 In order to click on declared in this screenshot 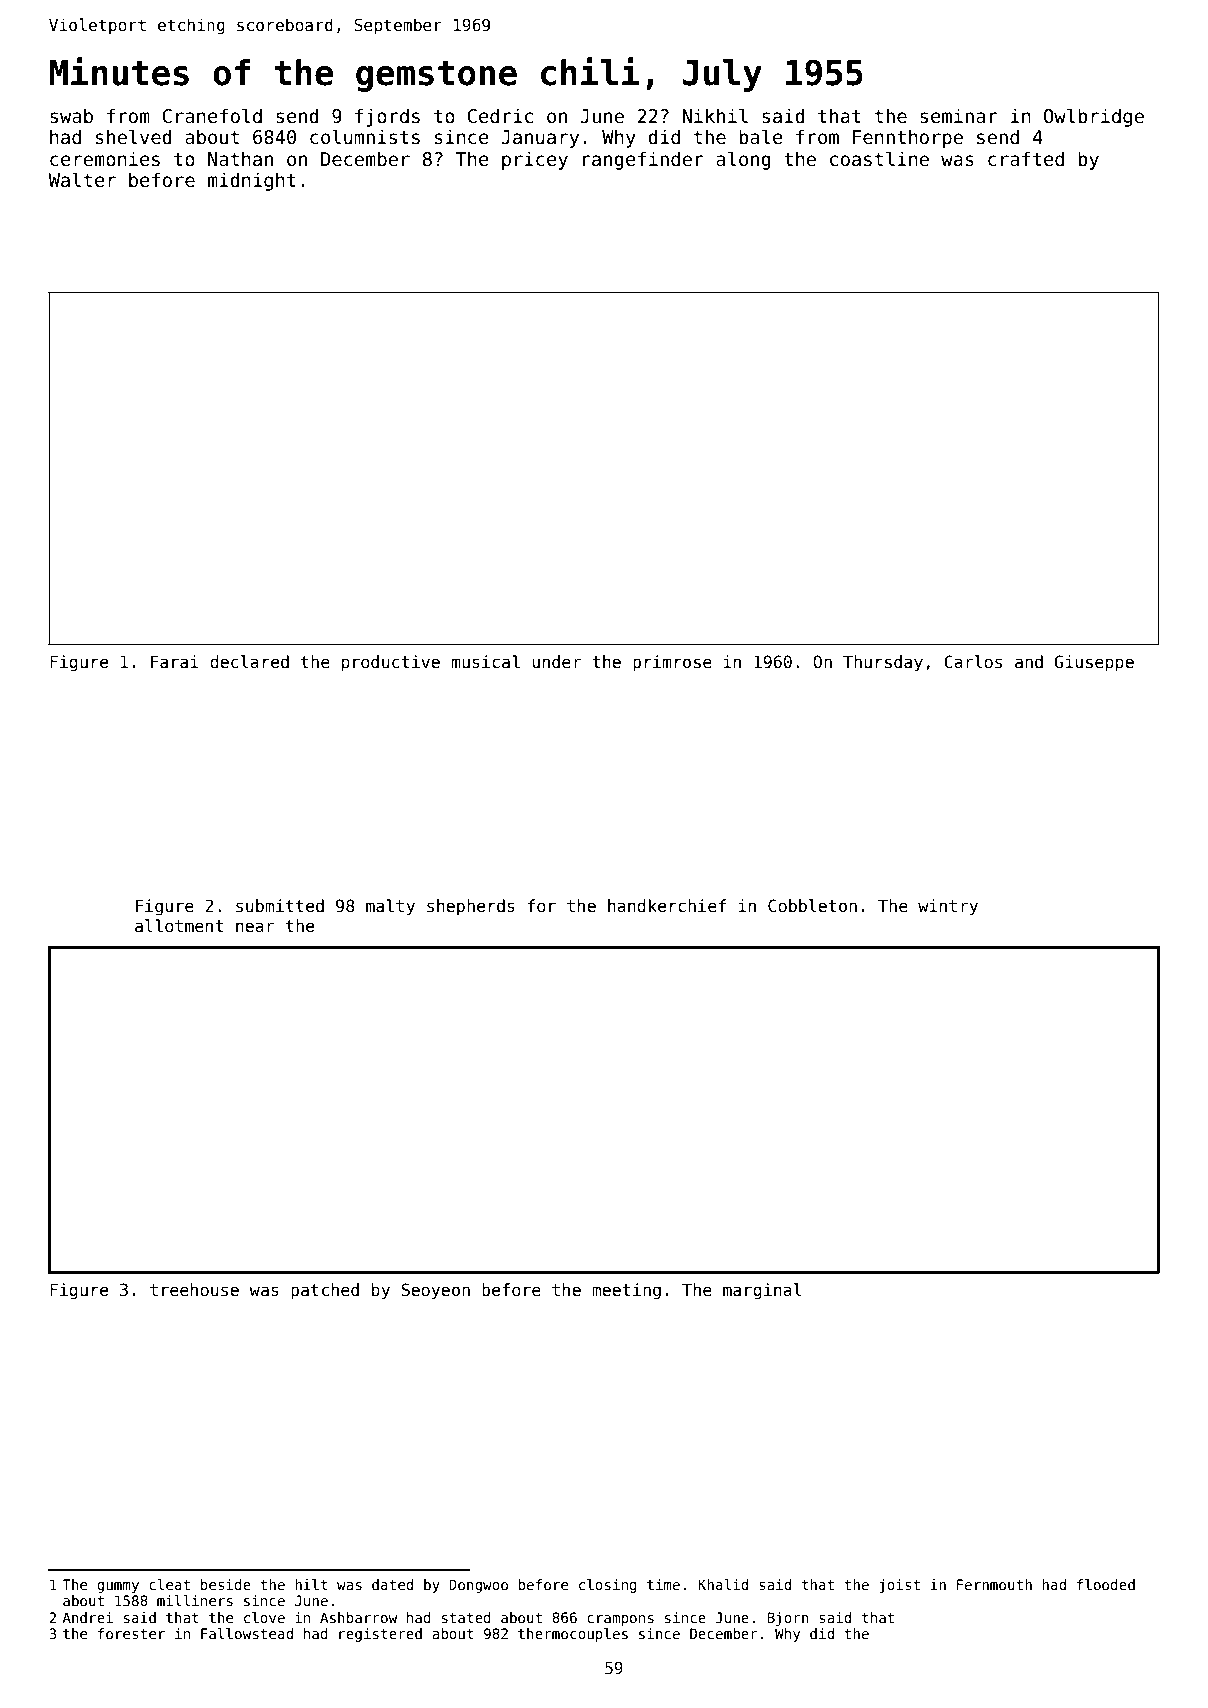, I will do `click(249, 662)`.
